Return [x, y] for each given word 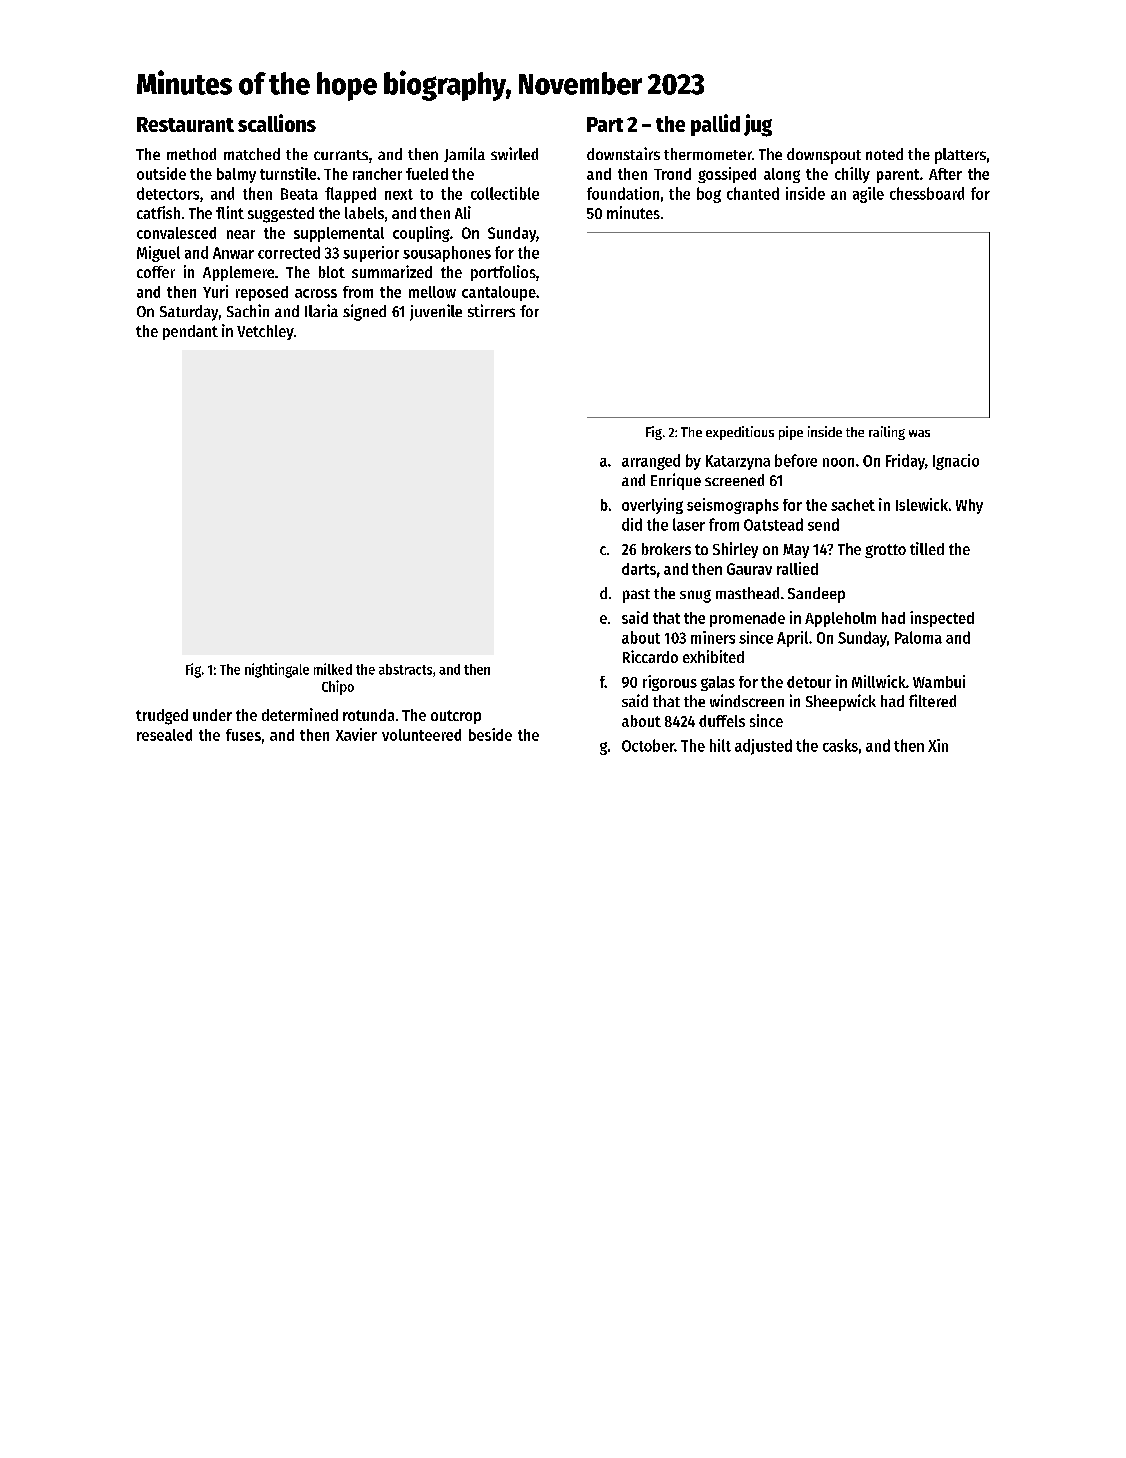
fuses [243, 735]
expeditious [740, 433]
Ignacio [956, 462]
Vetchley [265, 332]
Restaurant [185, 124]
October [648, 745]
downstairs [623, 153]
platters [960, 156]
